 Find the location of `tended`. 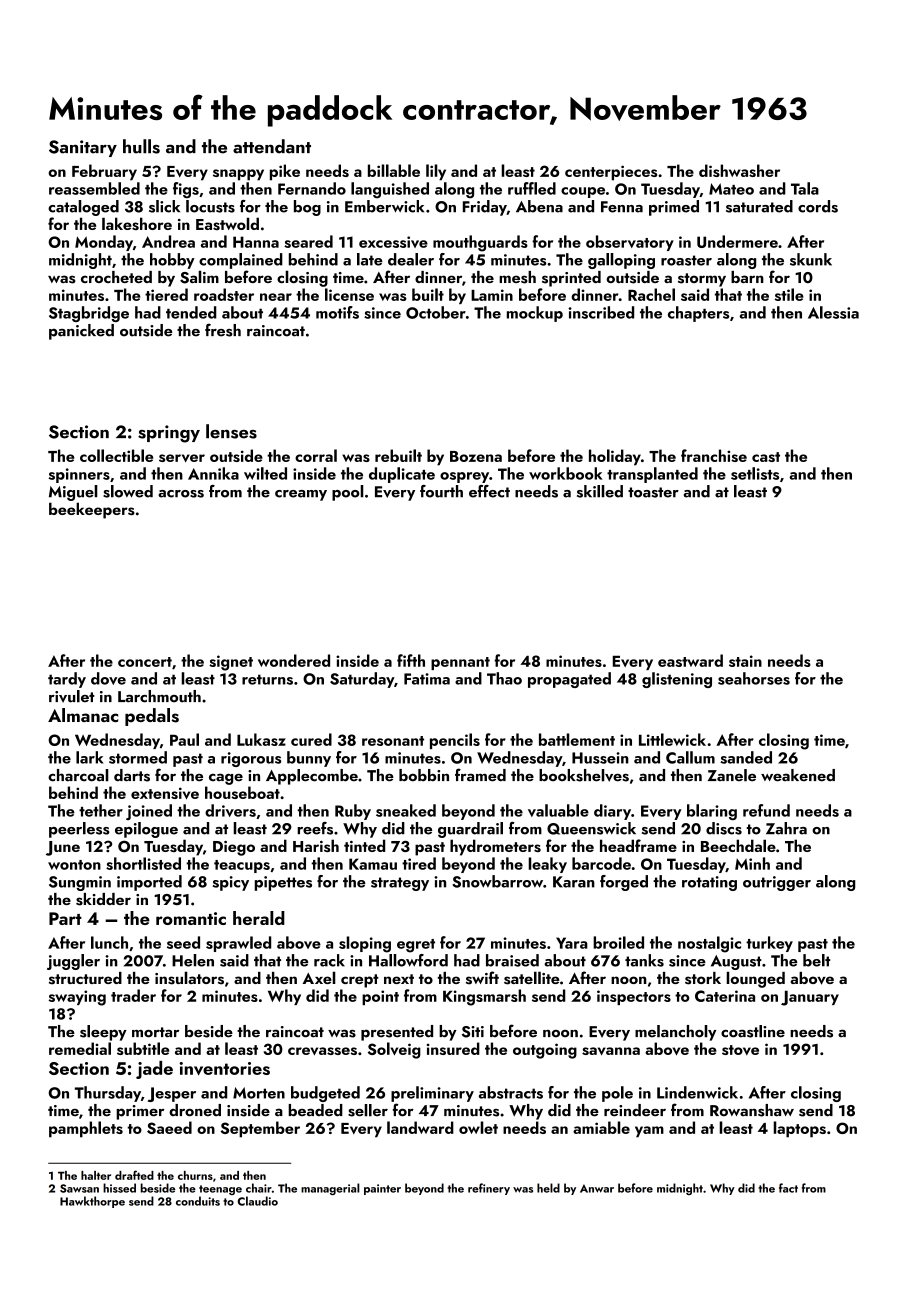

tended is located at coordinates (191, 312).
